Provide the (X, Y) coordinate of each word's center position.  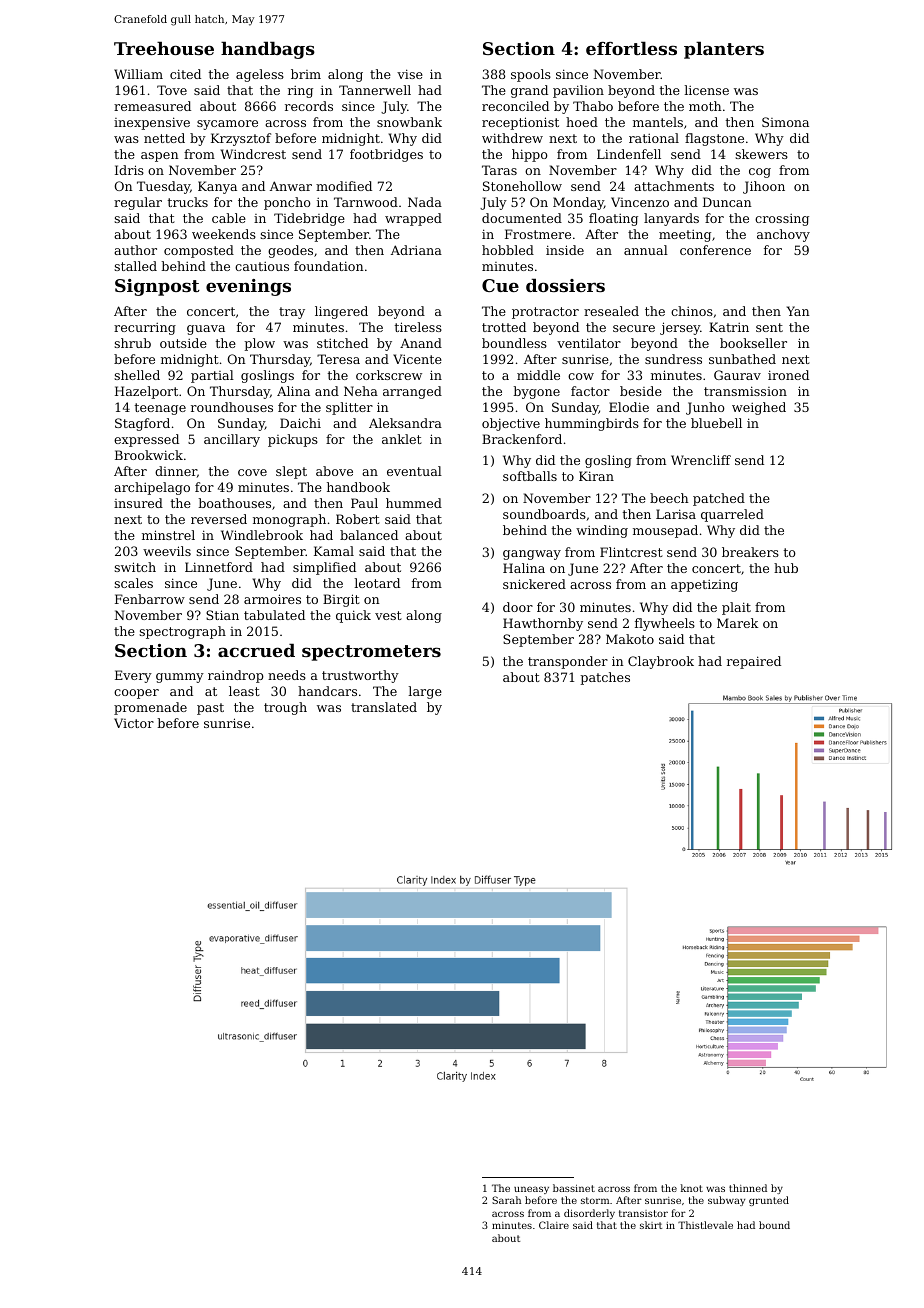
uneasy (531, 1190)
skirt (651, 1225)
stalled (135, 266)
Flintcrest (631, 552)
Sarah (506, 1200)
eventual (414, 471)
